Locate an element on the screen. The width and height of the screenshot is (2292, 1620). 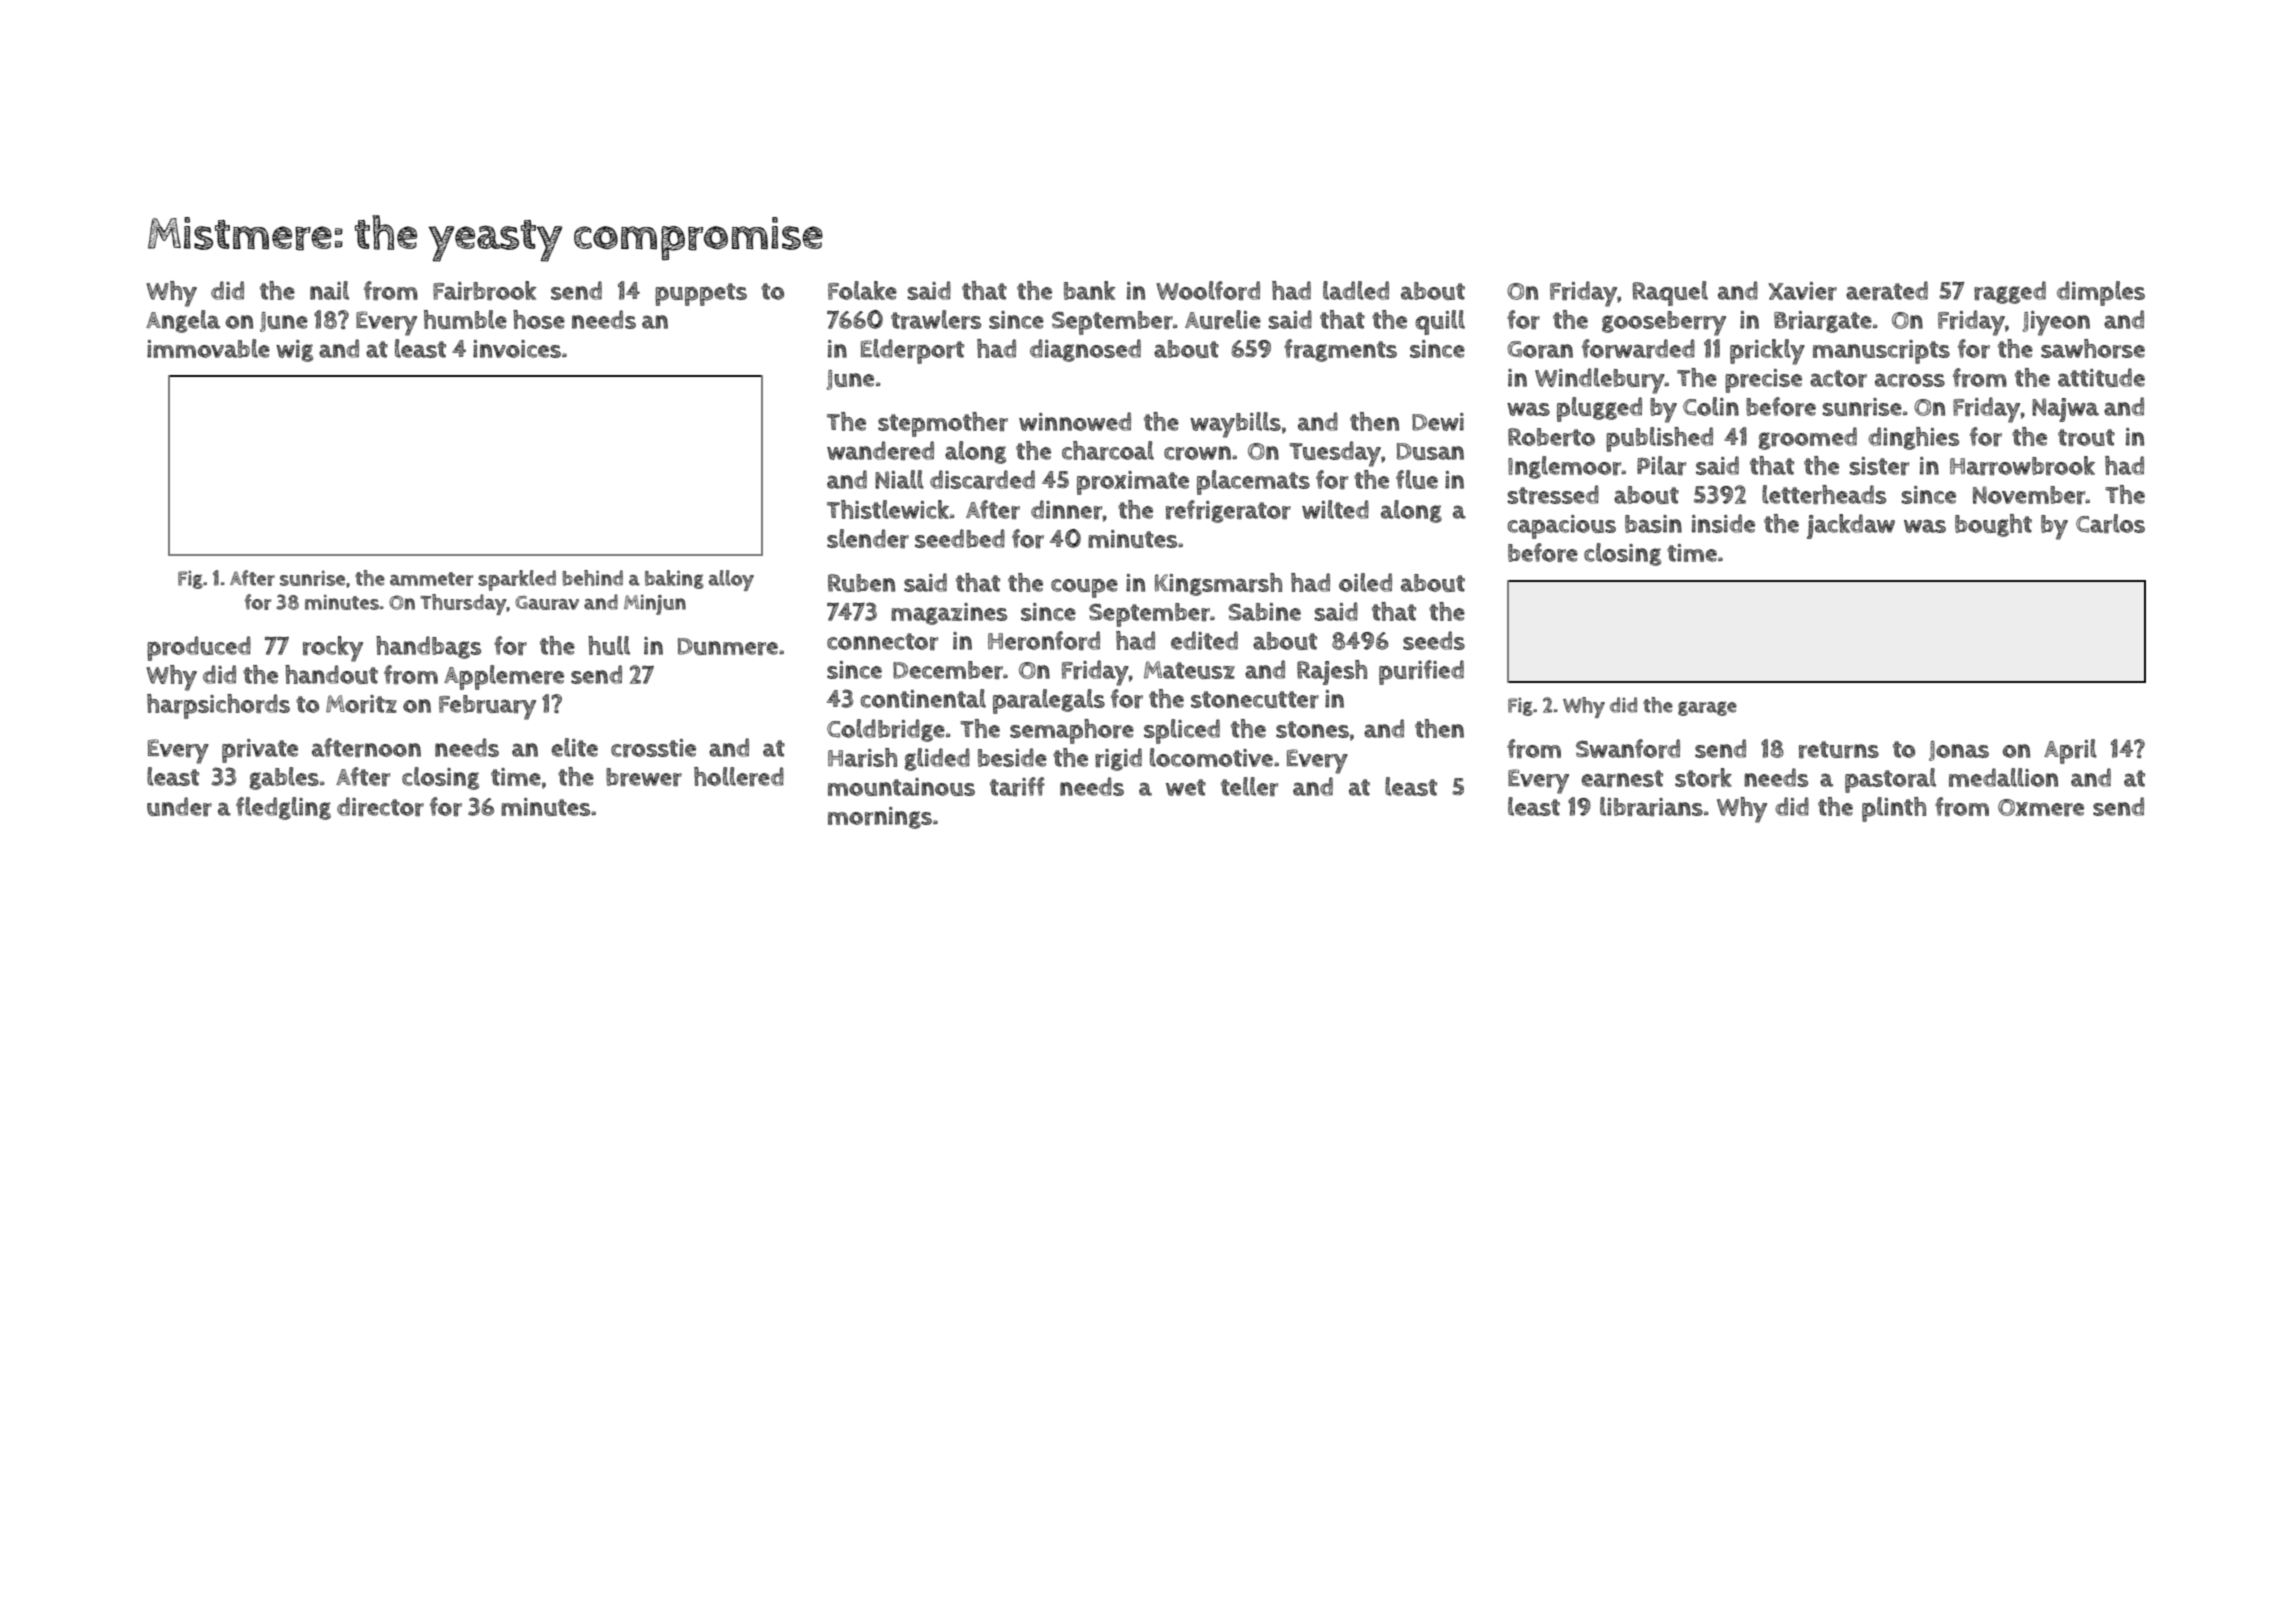
teller is located at coordinates (1249, 787).
